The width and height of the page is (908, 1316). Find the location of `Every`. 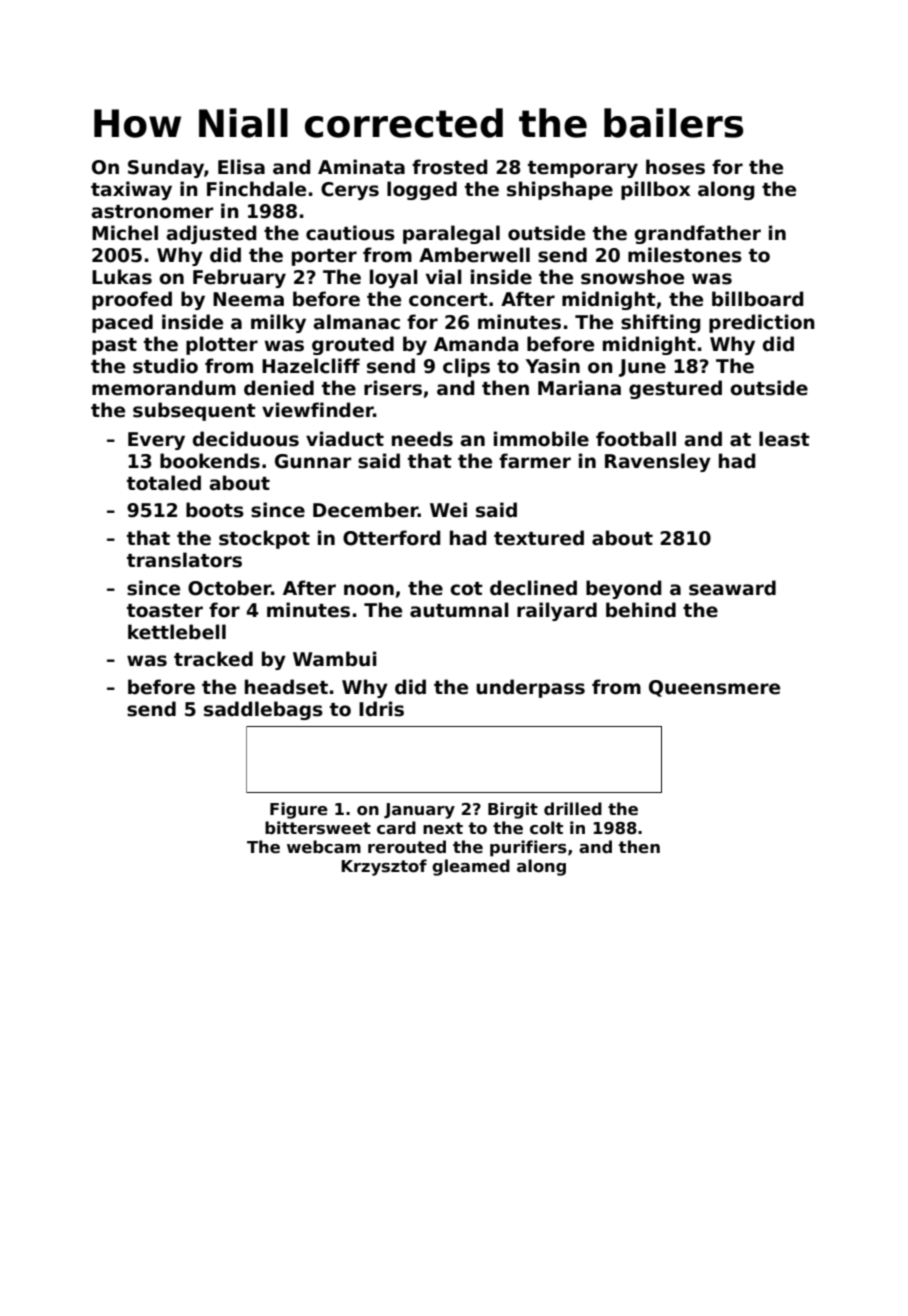

Every is located at coordinates (156, 441).
